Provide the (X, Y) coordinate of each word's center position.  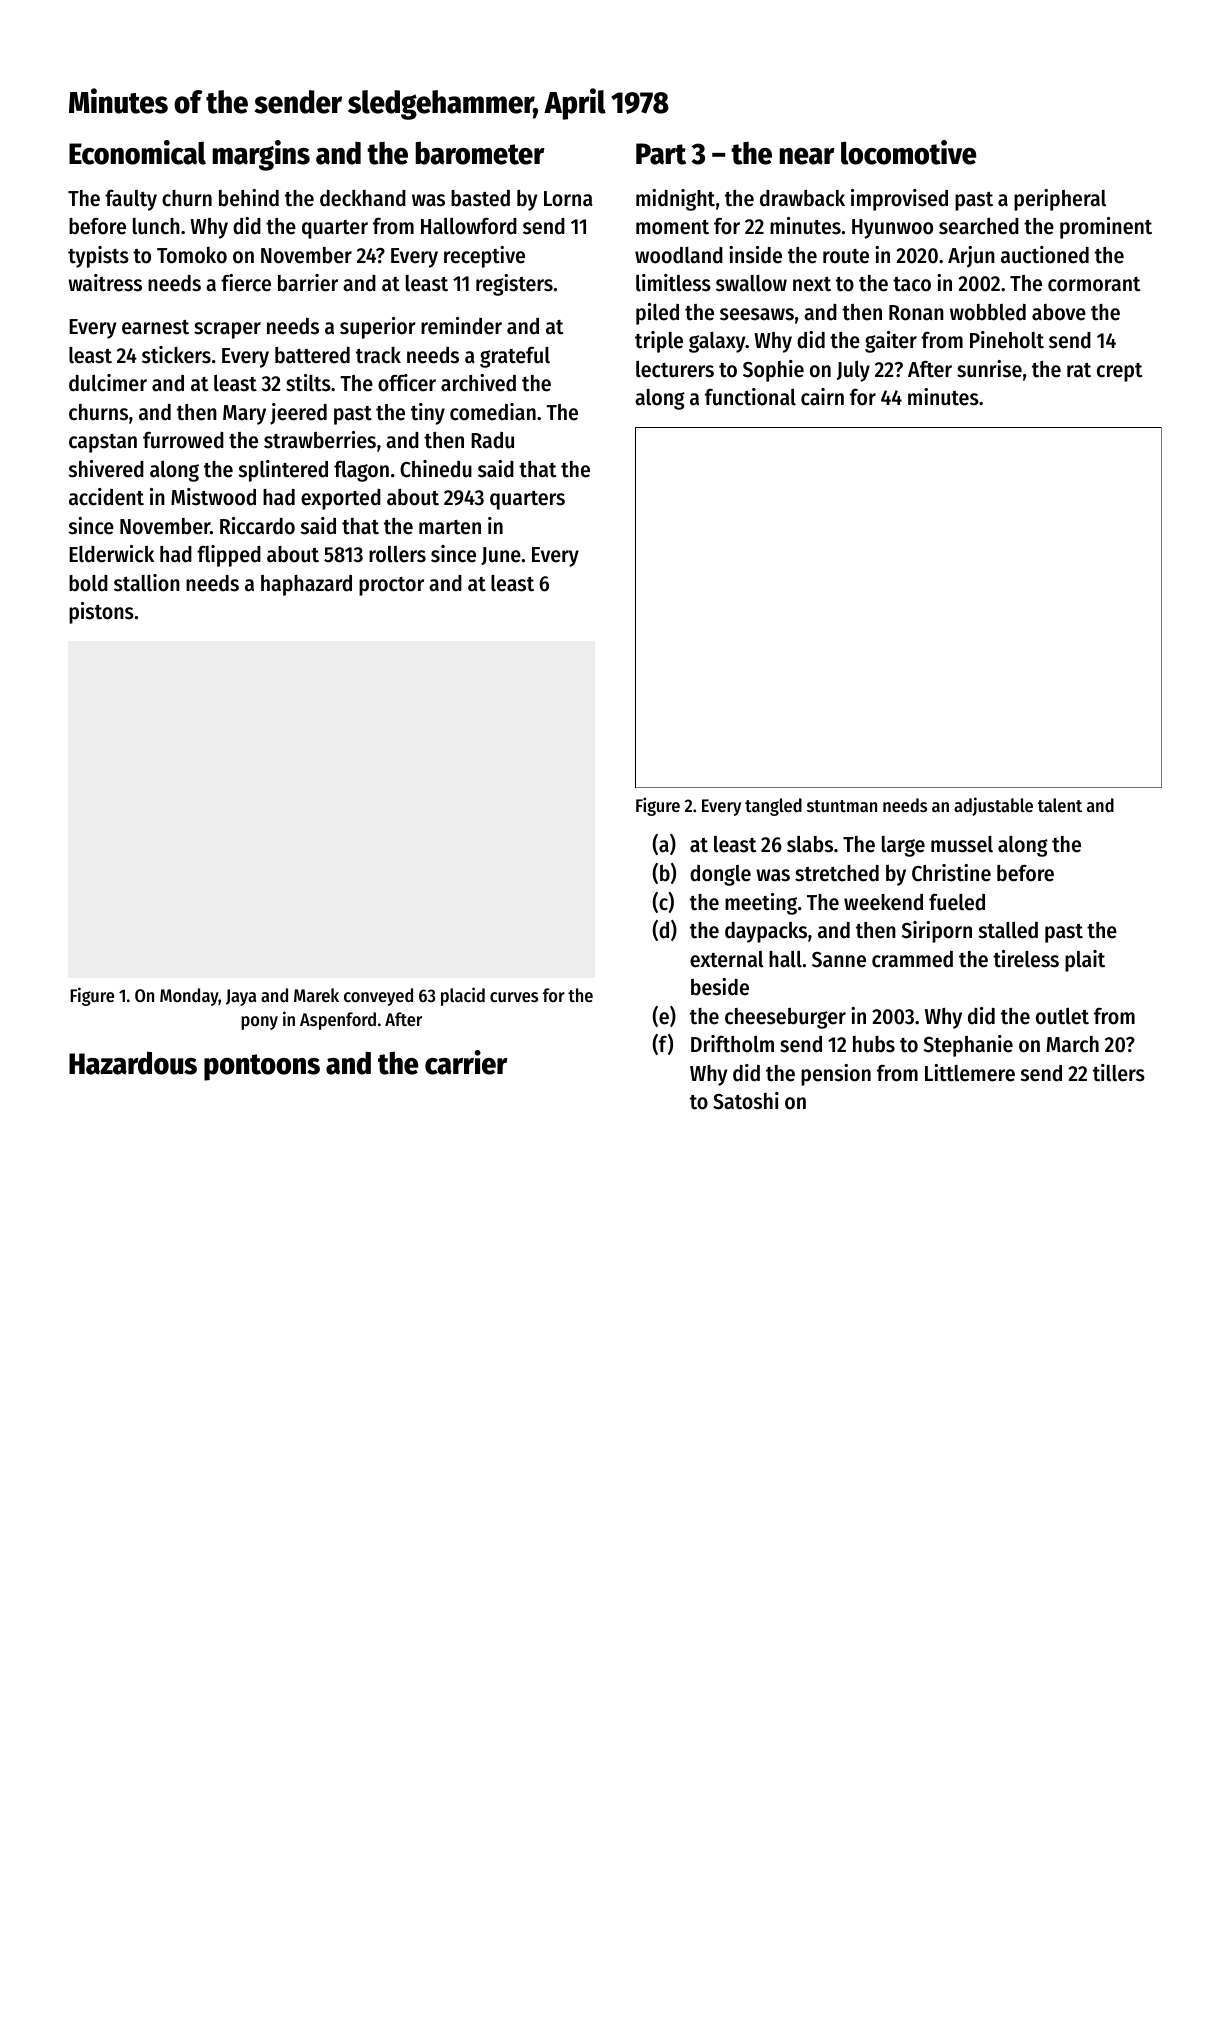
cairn (822, 397)
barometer (480, 153)
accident (106, 497)
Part (661, 154)
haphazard (306, 585)
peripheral (1060, 200)
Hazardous (133, 1063)
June (501, 556)
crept (1119, 372)
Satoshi (746, 1101)
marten (450, 527)
